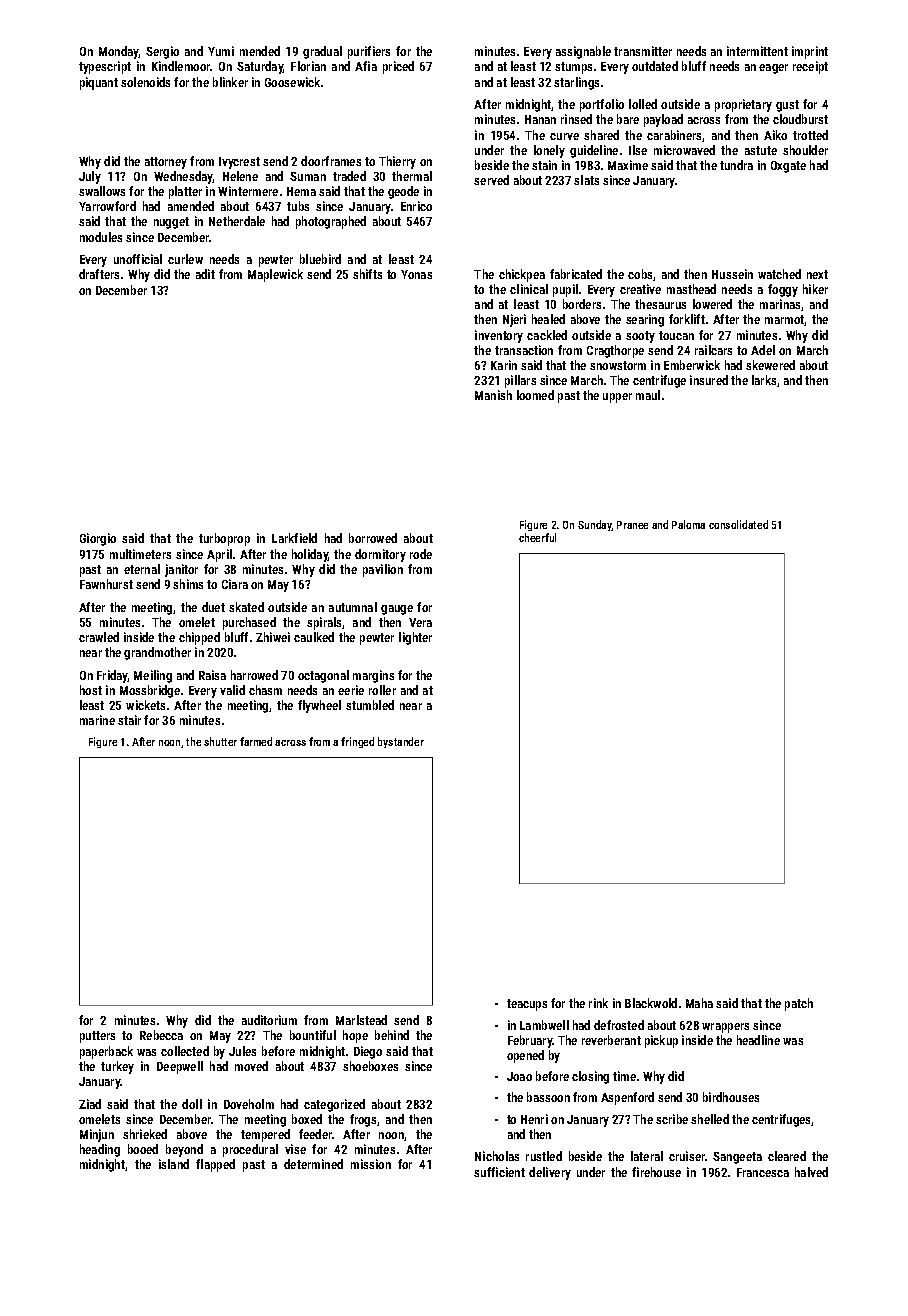 This page has width=908, height=1316. Describe the element at coordinates (632, 525) in the page. I see `Pranee` at that location.
